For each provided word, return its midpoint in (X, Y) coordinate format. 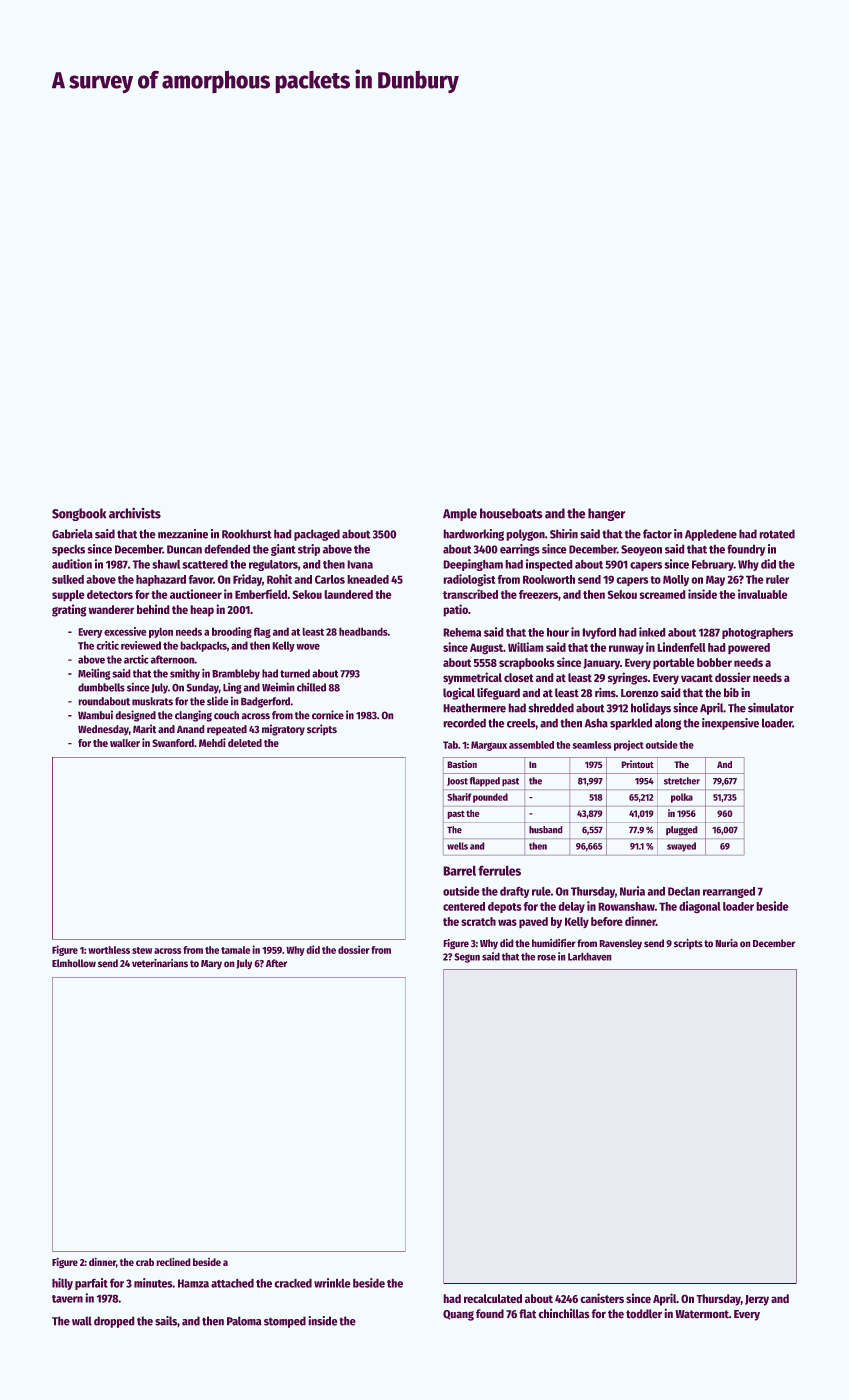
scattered (205, 564)
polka (682, 798)
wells (457, 846)
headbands (363, 631)
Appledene (711, 535)
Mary (211, 964)
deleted (245, 743)
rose (547, 958)
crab (145, 1262)
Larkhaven (589, 957)
